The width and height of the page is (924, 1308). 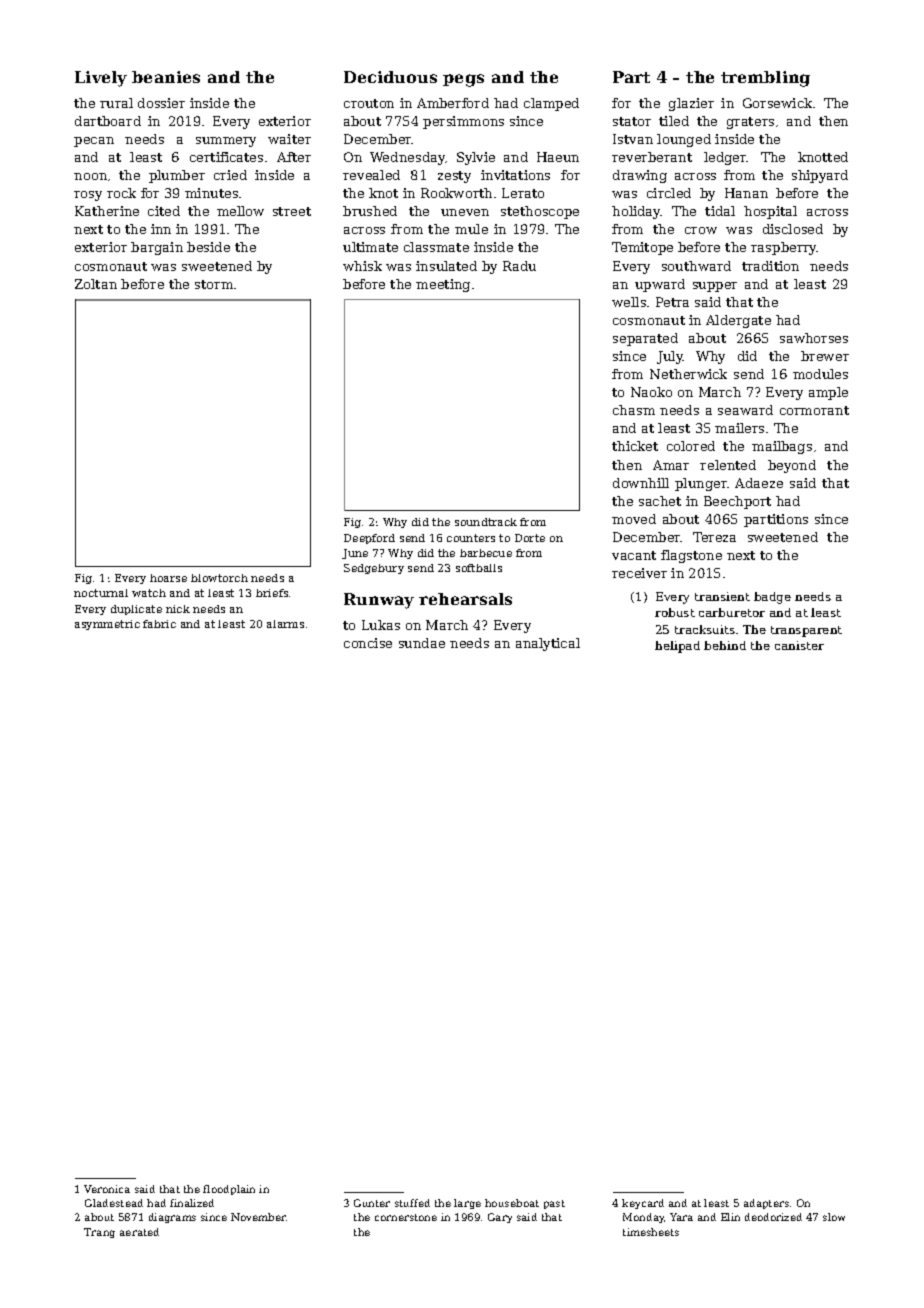 What do you see at coordinates (500, 1218) in the page?
I see `Gary` at bounding box center [500, 1218].
